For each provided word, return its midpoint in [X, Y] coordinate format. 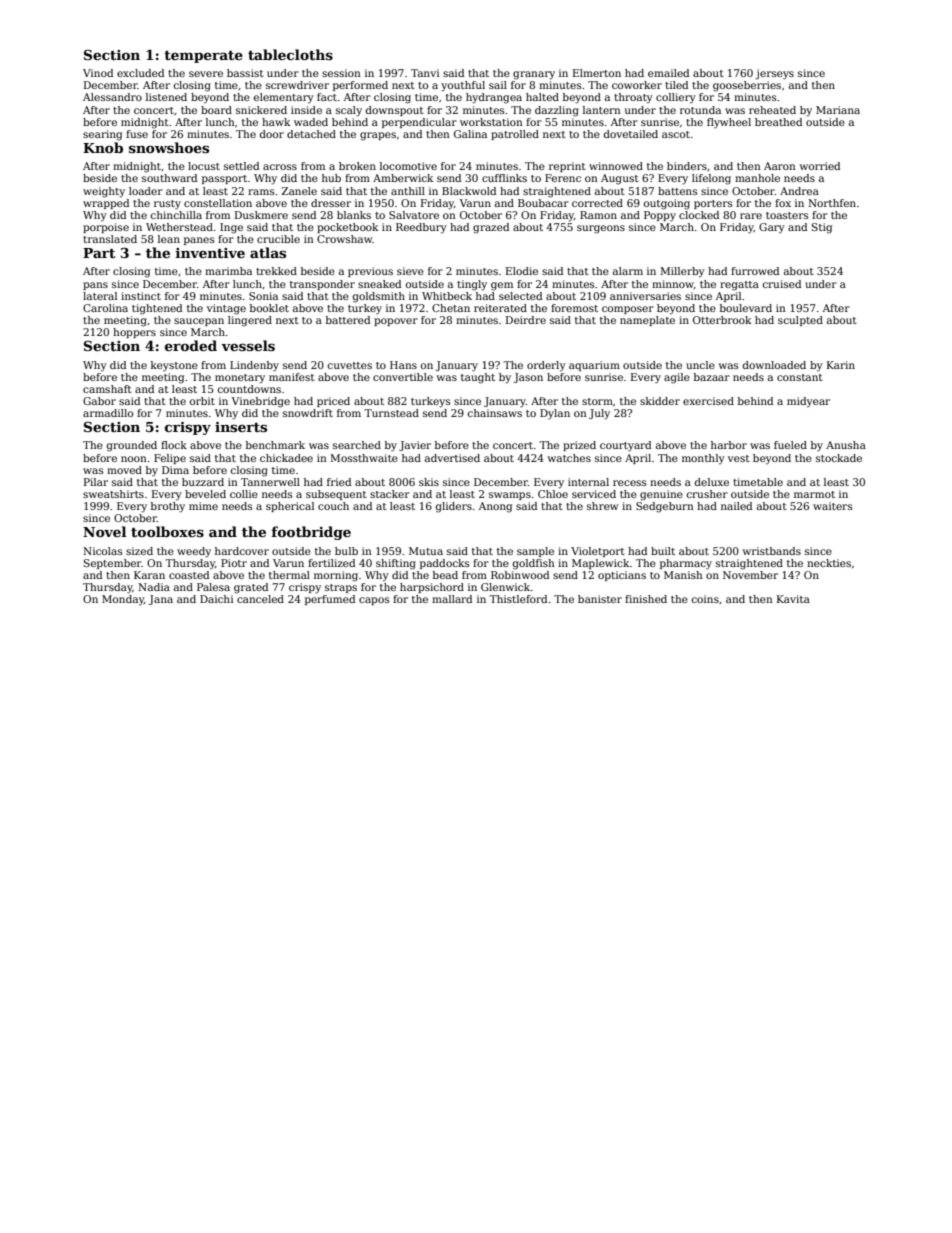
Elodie [522, 271]
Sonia [263, 296]
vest [739, 458]
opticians [622, 576]
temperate [203, 57]
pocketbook [348, 228]
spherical [290, 507]
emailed [668, 73]
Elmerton [597, 73]
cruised [782, 284]
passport [224, 179]
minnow [673, 284]
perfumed [330, 600]
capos [374, 601]
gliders [454, 507]
